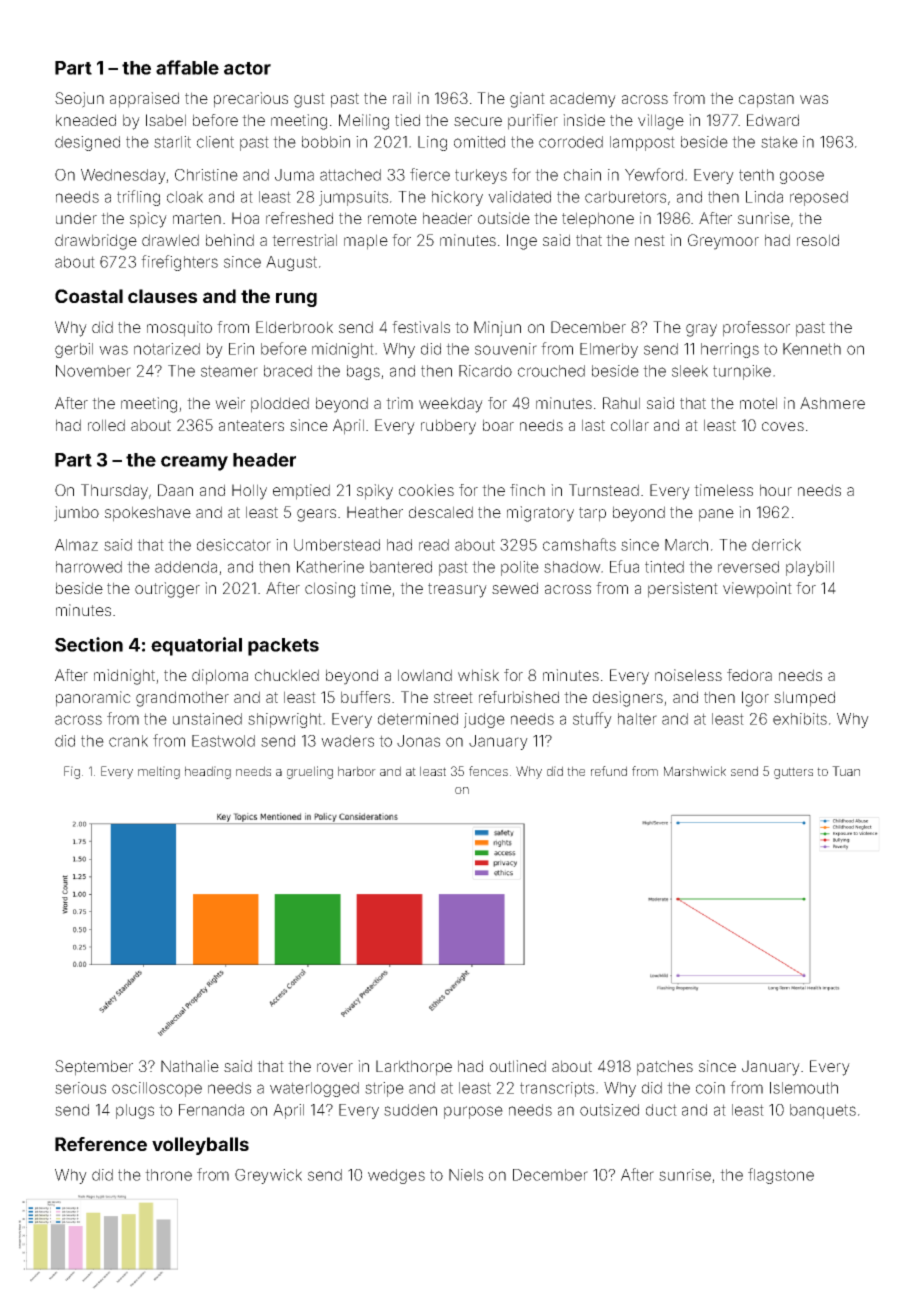 Image resolution: width=924 pixels, height=1308 pixels. Describe the element at coordinates (748, 567) in the screenshot. I see `reversed` at that location.
